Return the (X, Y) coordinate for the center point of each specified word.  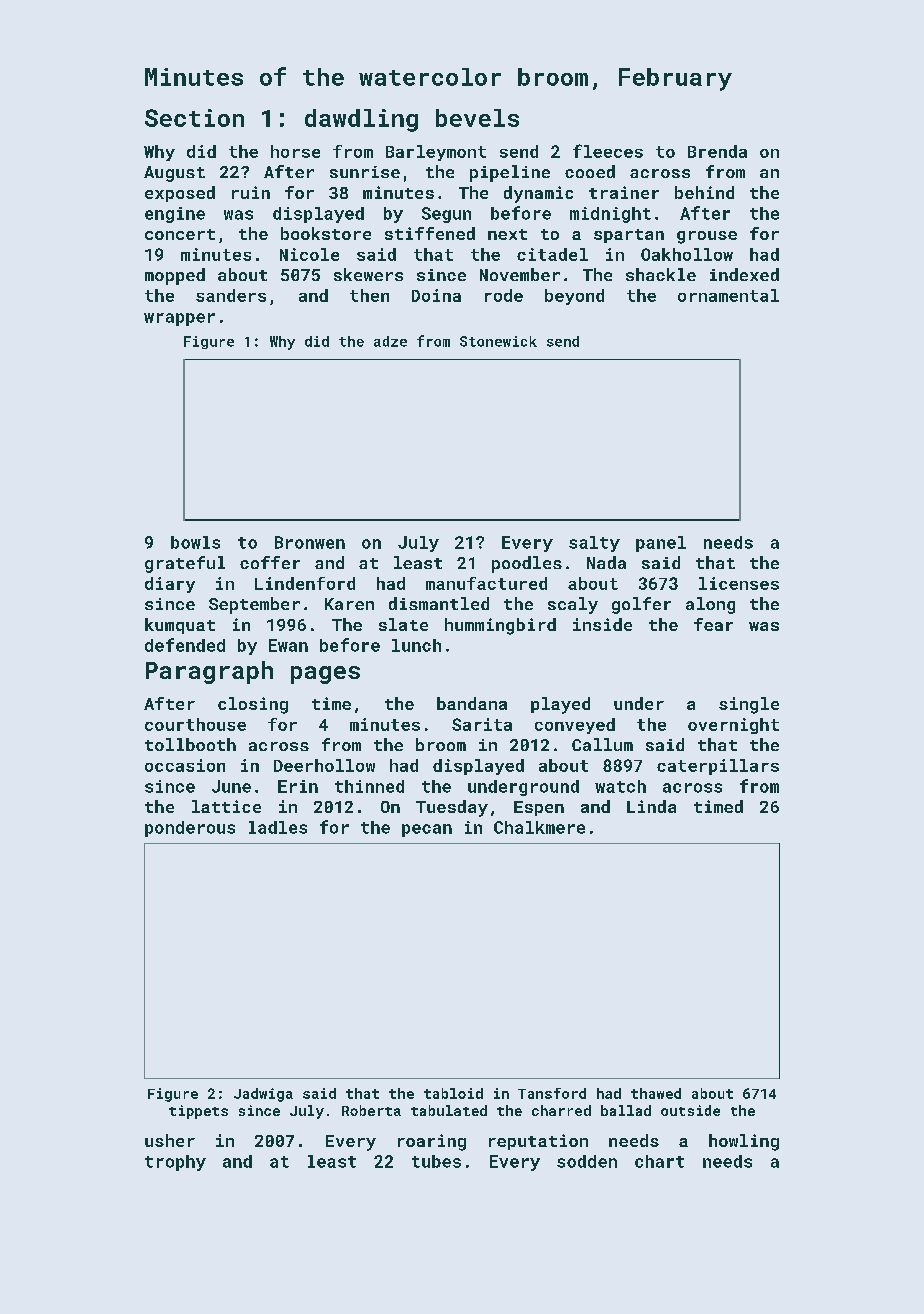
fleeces (608, 151)
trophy (175, 1163)
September (254, 605)
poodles (527, 564)
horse (295, 151)
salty (594, 544)
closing (253, 705)
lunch (416, 645)
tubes (436, 1161)
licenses (739, 583)
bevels (477, 118)
